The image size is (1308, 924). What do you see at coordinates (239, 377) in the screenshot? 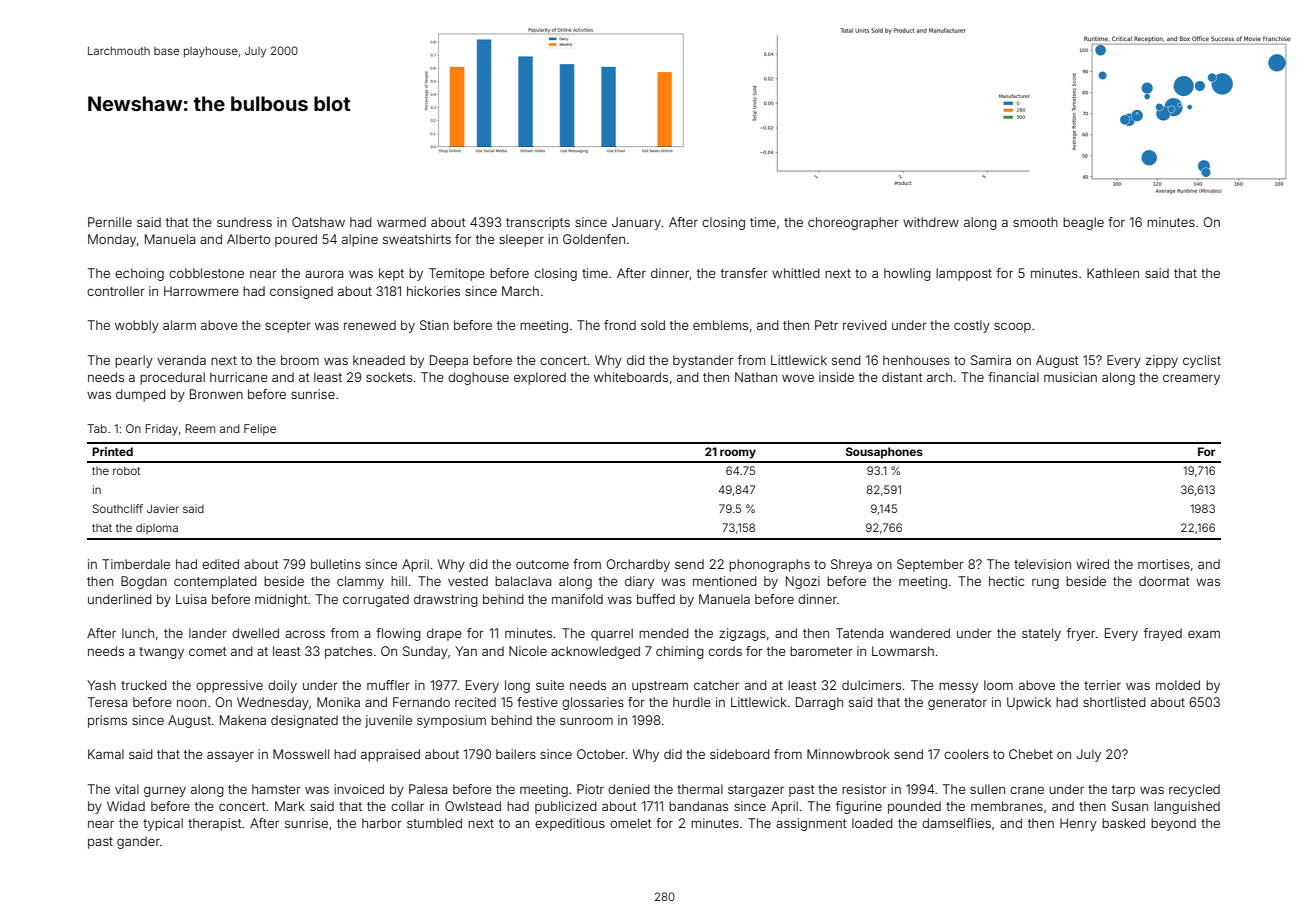
I see `hurricane` at bounding box center [239, 377].
